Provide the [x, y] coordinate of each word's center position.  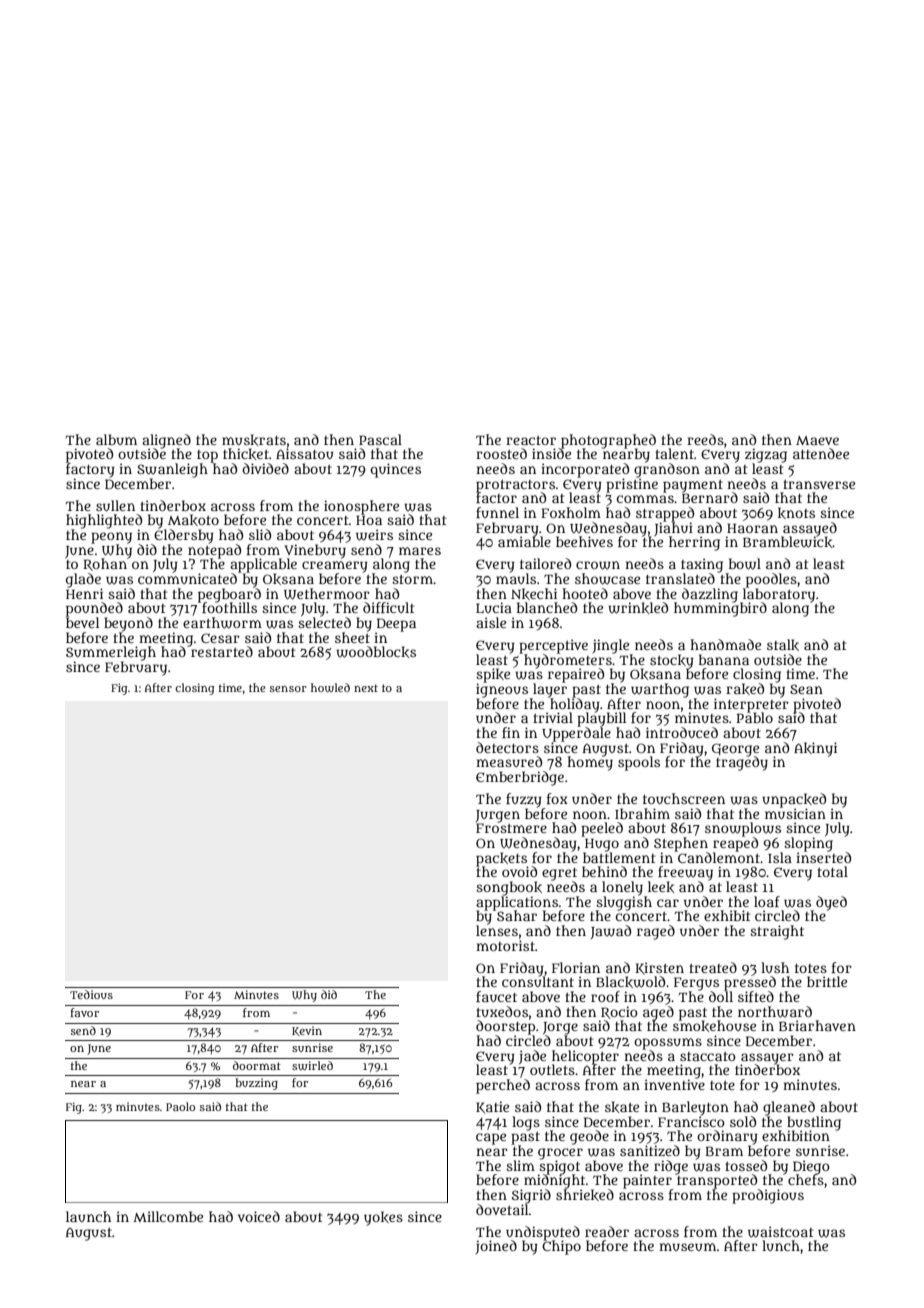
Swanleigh [172, 470]
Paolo [180, 1106]
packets [501, 859]
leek [661, 887]
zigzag [766, 455]
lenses [497, 930]
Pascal [380, 439]
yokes [383, 1218]
